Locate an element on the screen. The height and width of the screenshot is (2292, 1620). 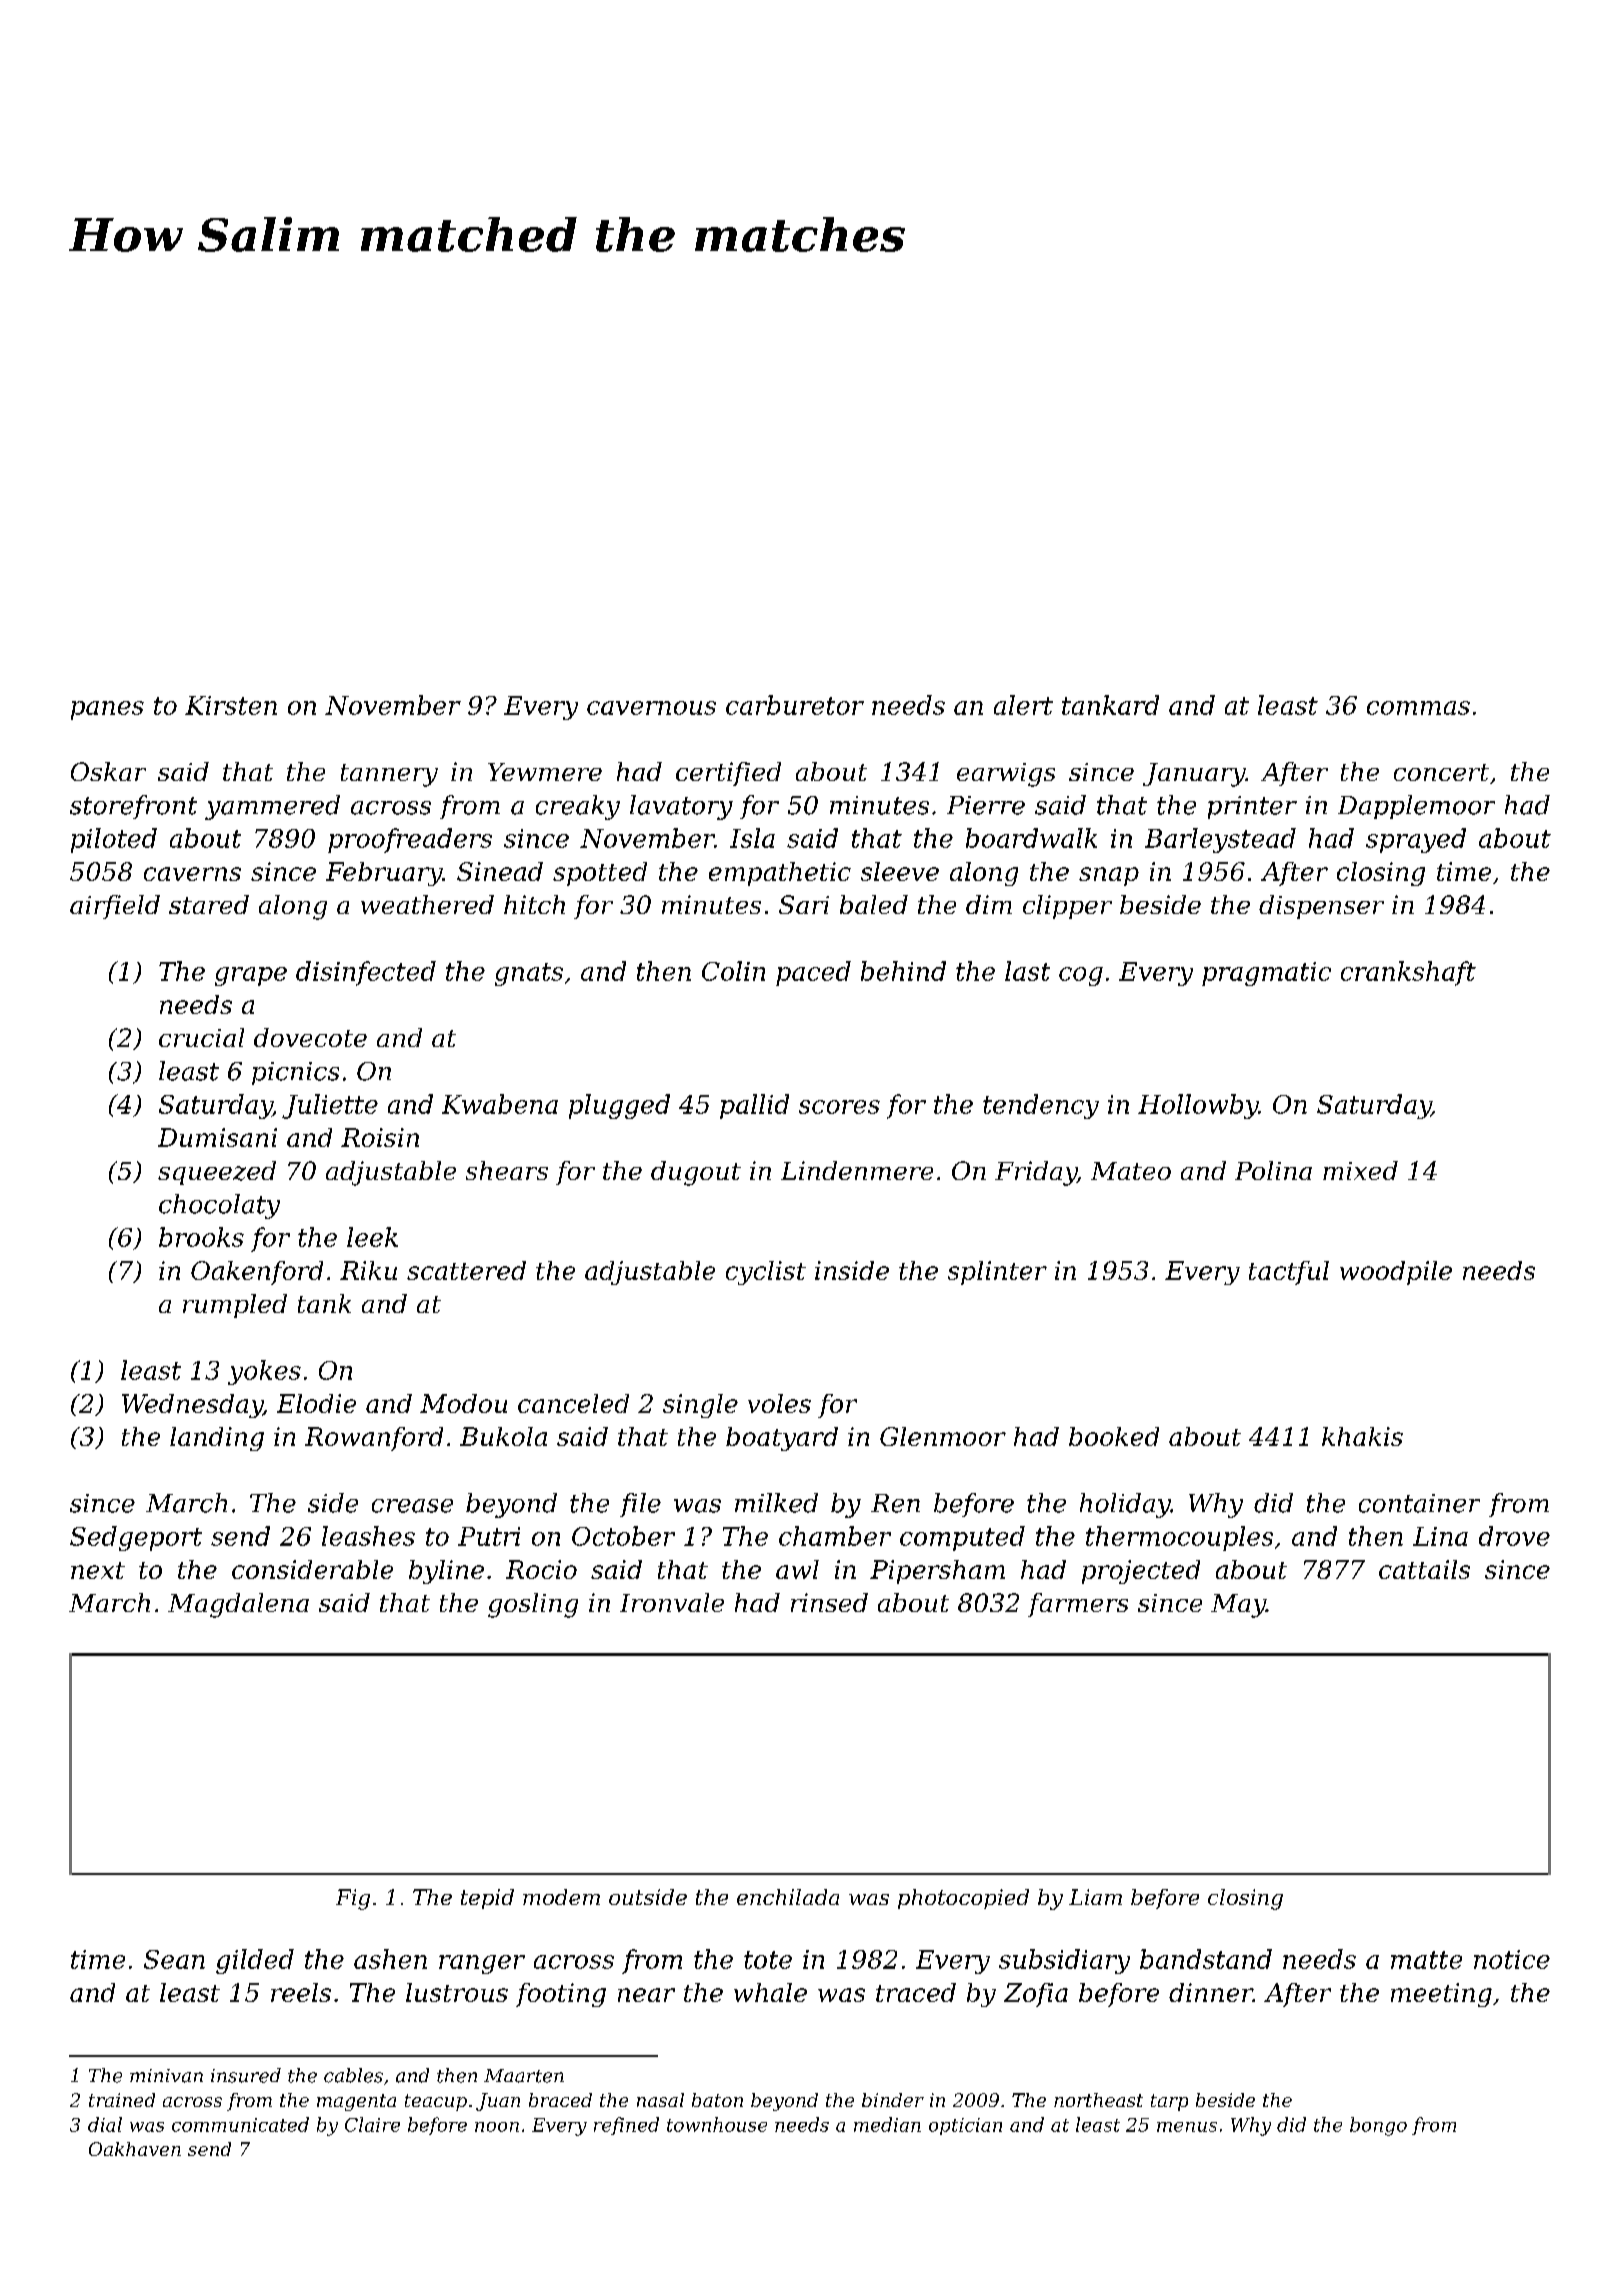
Kirsten is located at coordinates (231, 705).
